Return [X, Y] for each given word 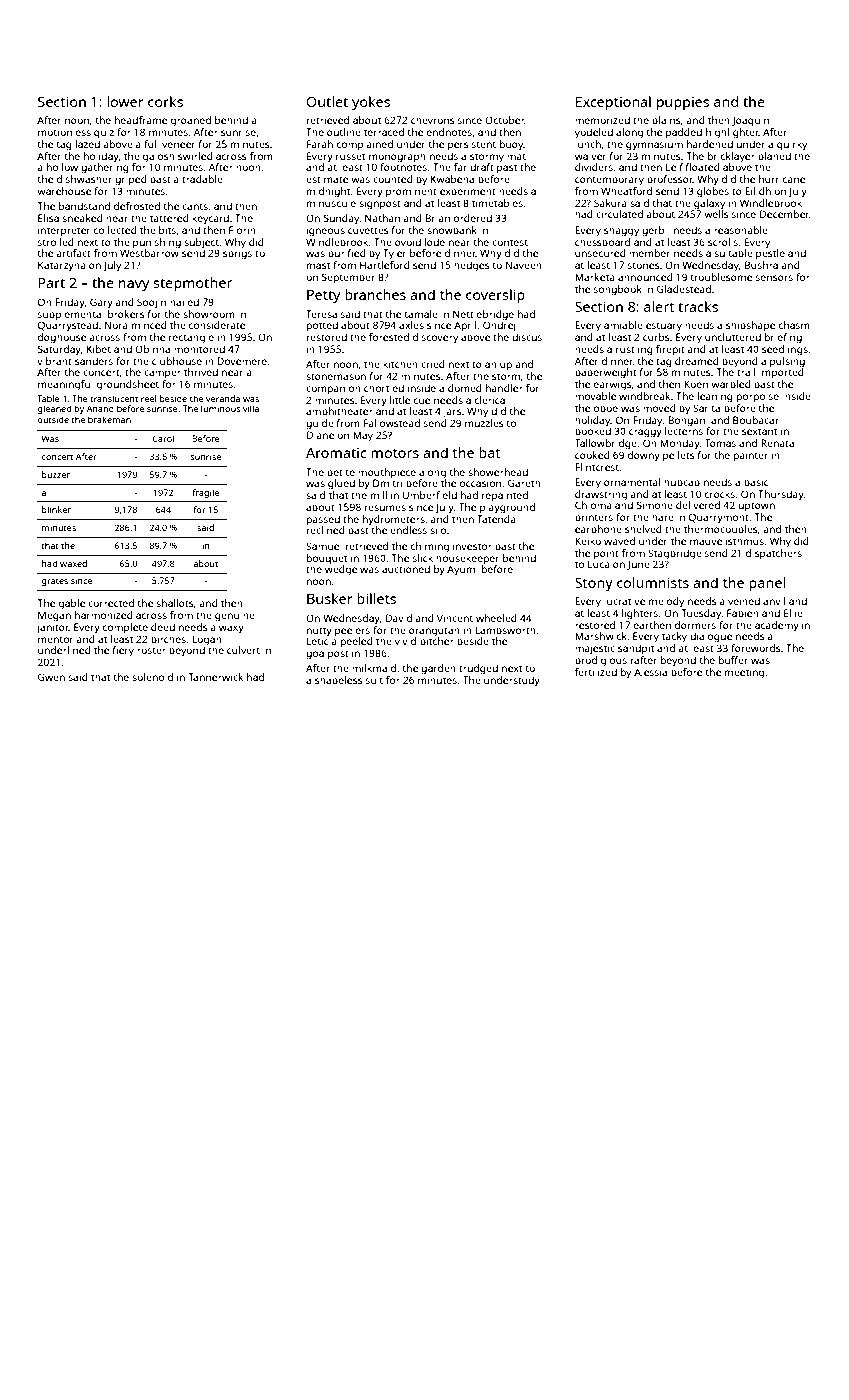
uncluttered [733, 337]
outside [53, 419]
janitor [53, 628]
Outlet [327, 101]
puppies [683, 103]
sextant [759, 431]
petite [341, 473]
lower [125, 101]
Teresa [321, 314]
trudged [478, 669]
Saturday [59, 350]
